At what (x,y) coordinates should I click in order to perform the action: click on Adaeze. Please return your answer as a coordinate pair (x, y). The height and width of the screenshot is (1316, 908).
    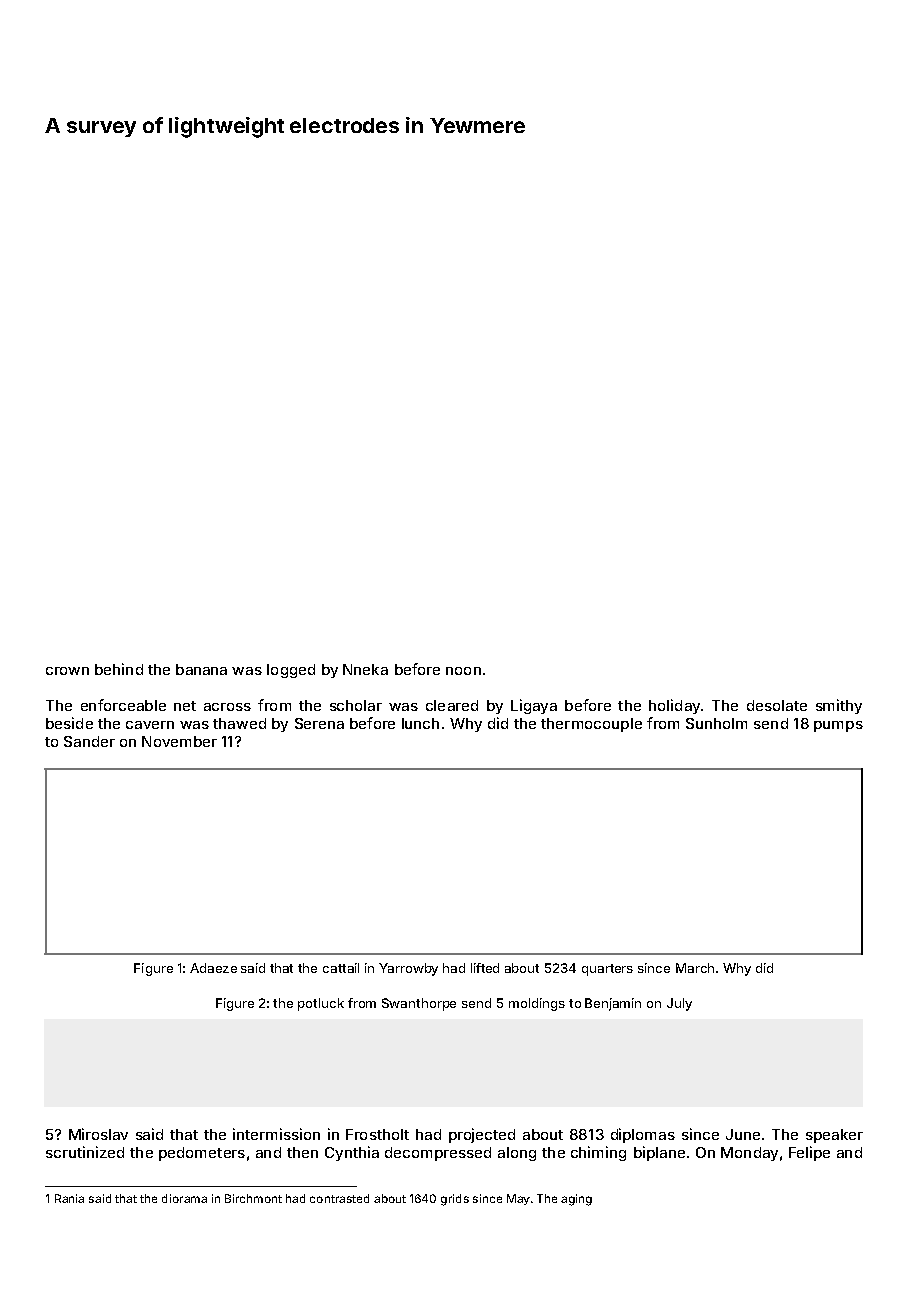
    Looking at the image, I should click on (213, 968).
